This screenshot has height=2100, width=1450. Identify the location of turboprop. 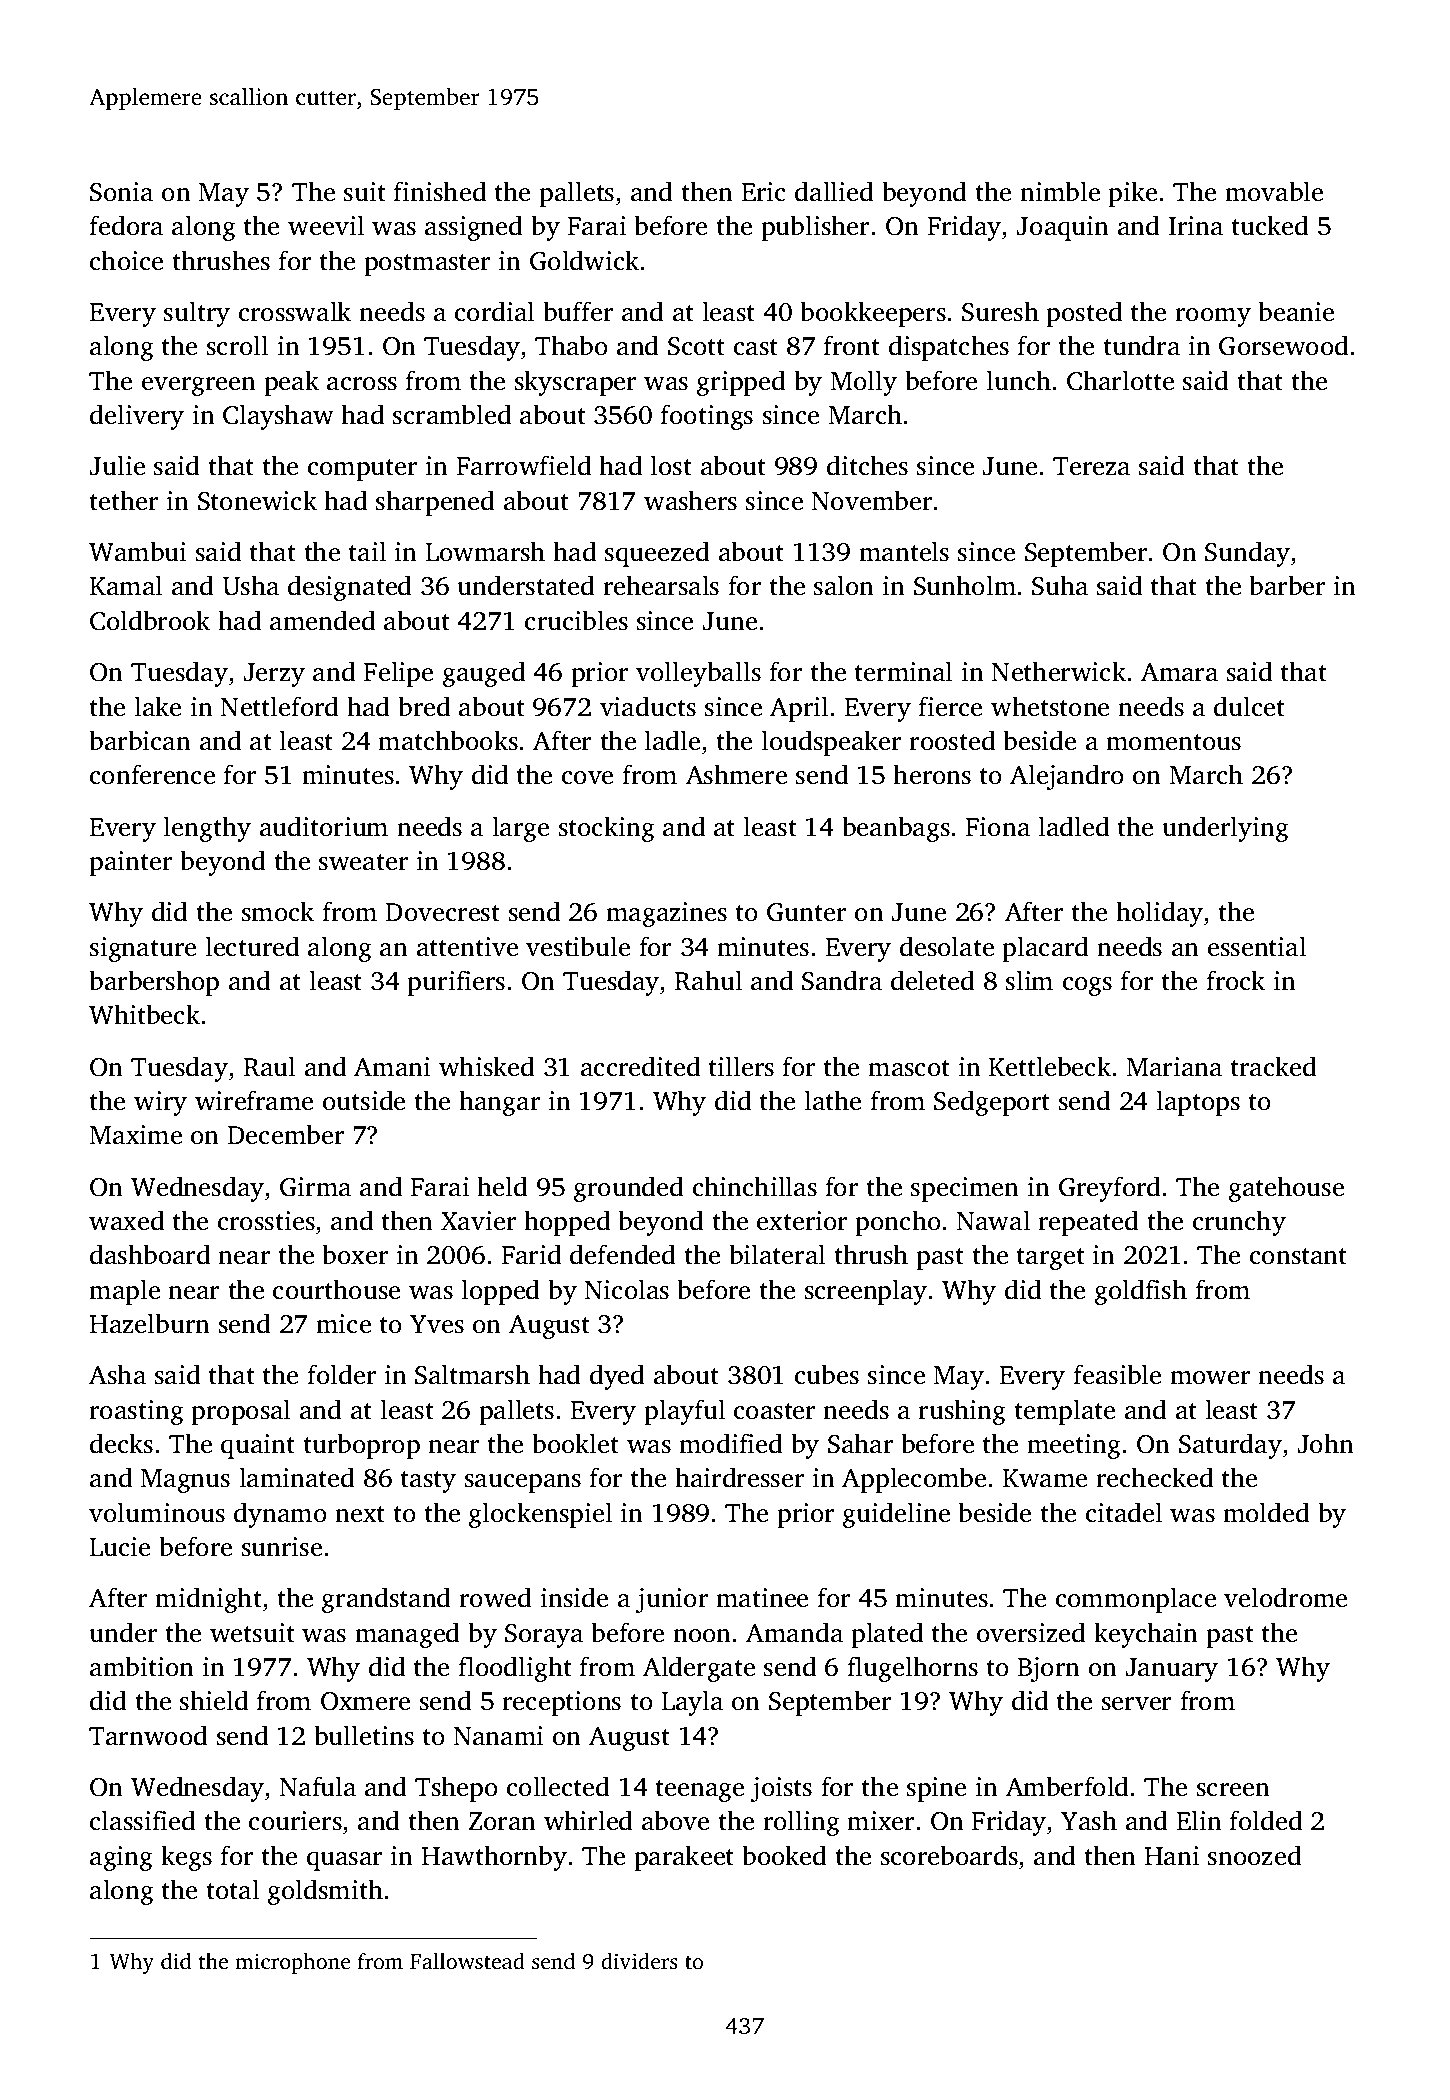
(362, 1446).
